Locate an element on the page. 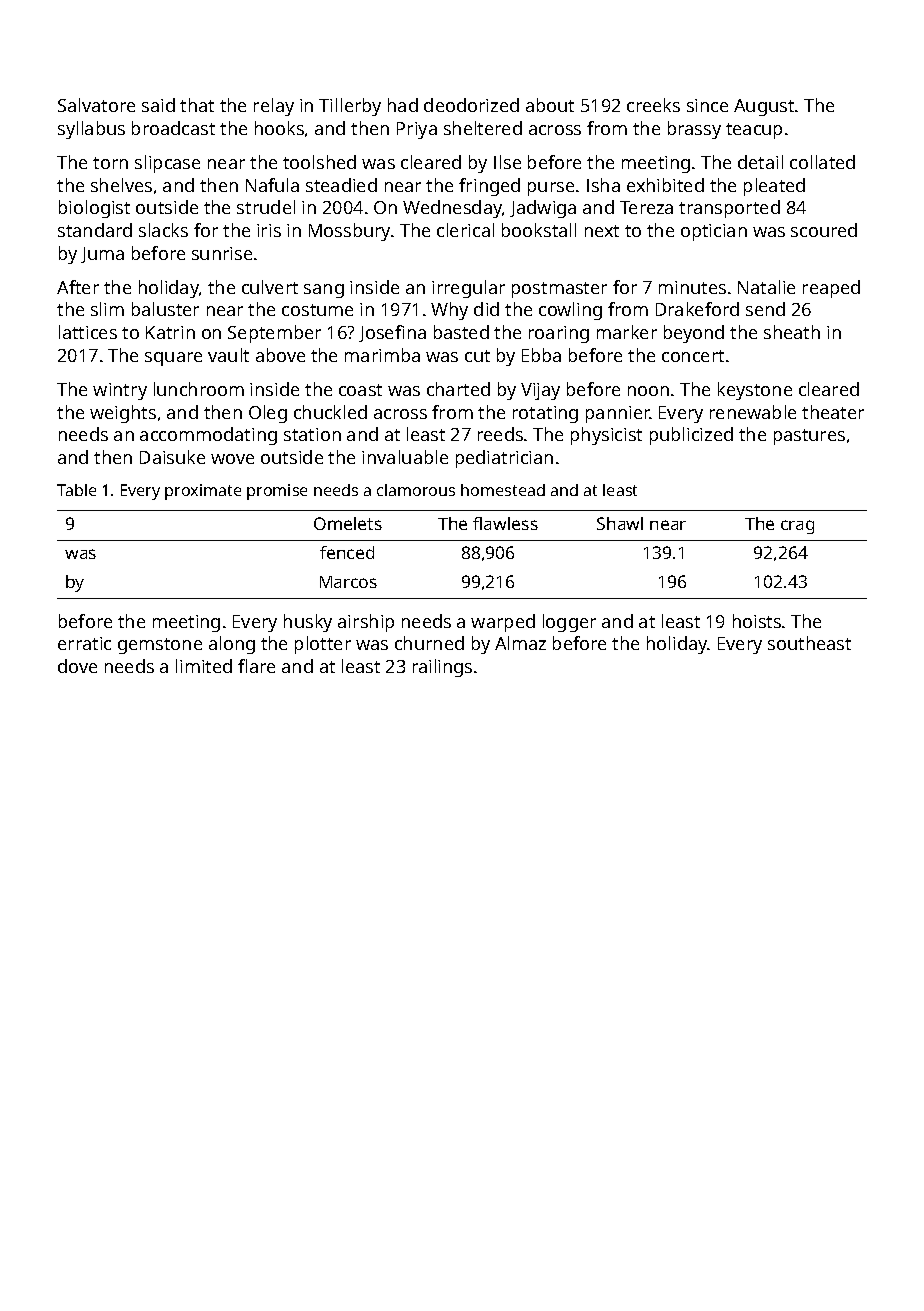 Image resolution: width=924 pixels, height=1311 pixels. reaped is located at coordinates (831, 289).
